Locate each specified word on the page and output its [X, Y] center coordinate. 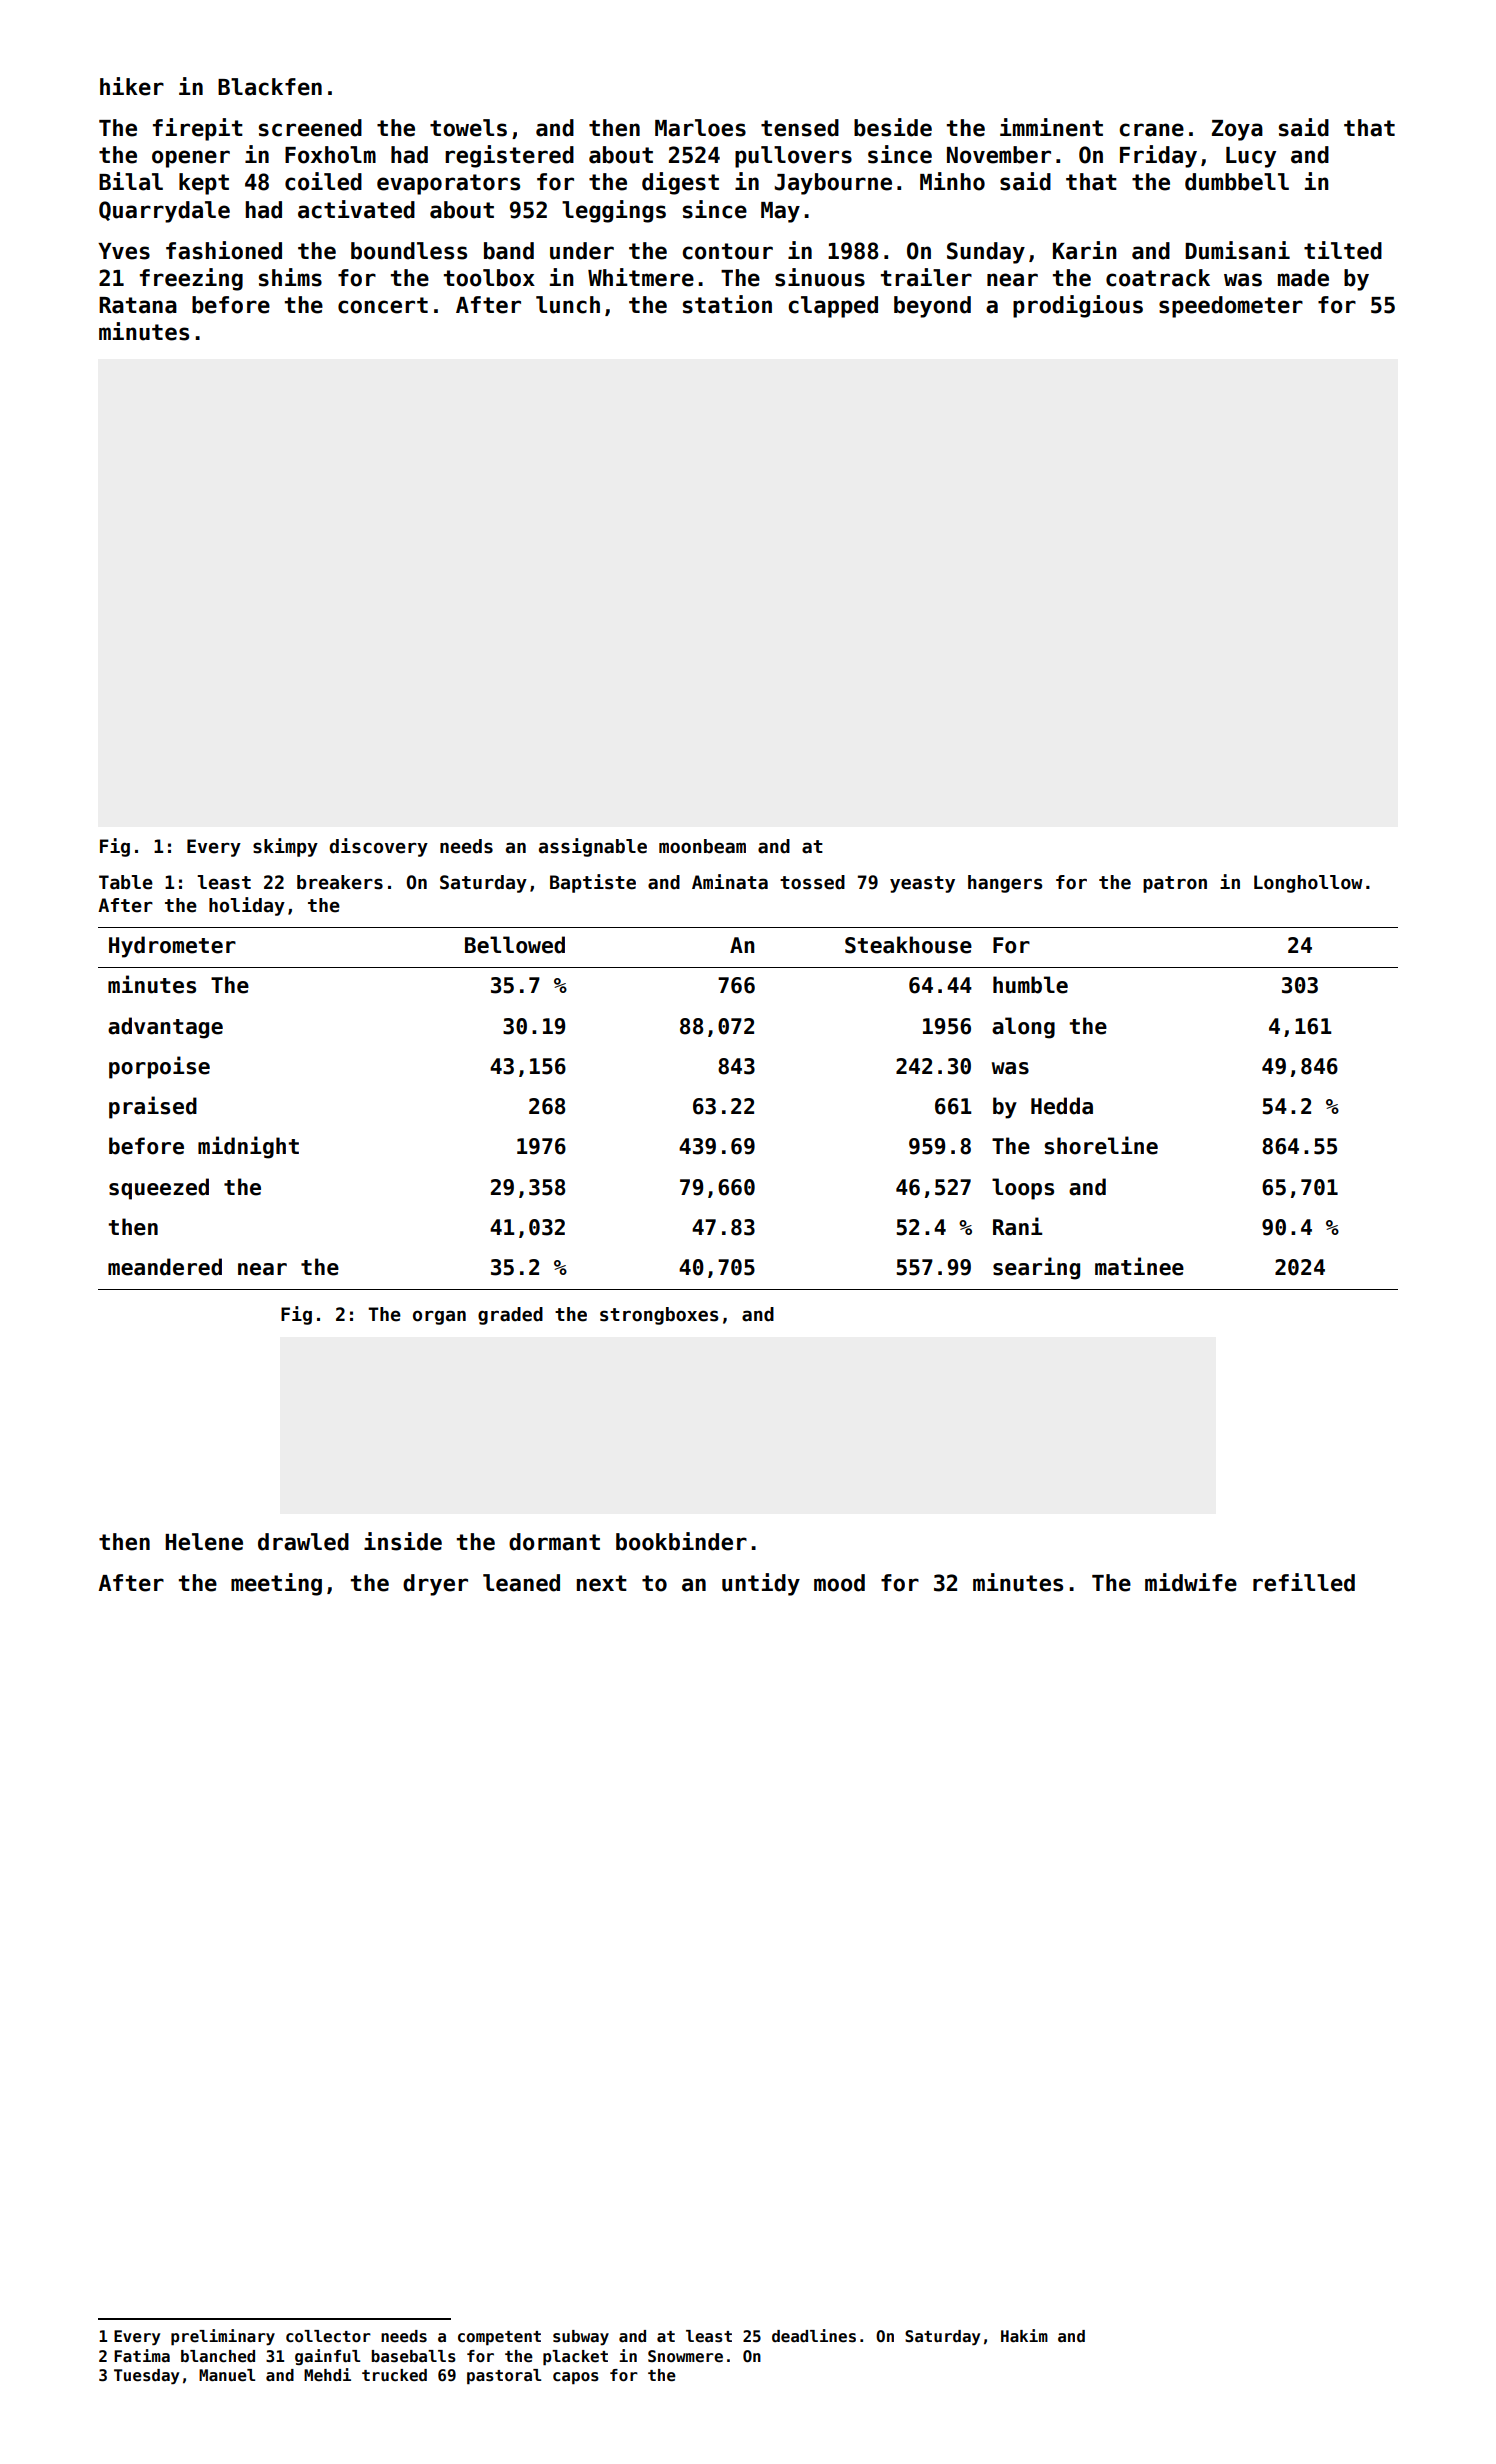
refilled [1304, 1582]
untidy [761, 1584]
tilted [1343, 250]
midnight [248, 1147]
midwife [1191, 1582]
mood [839, 1583]
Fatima [142, 2355]
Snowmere [685, 2356]
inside [403, 1541]
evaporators [448, 184]
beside [893, 127]
